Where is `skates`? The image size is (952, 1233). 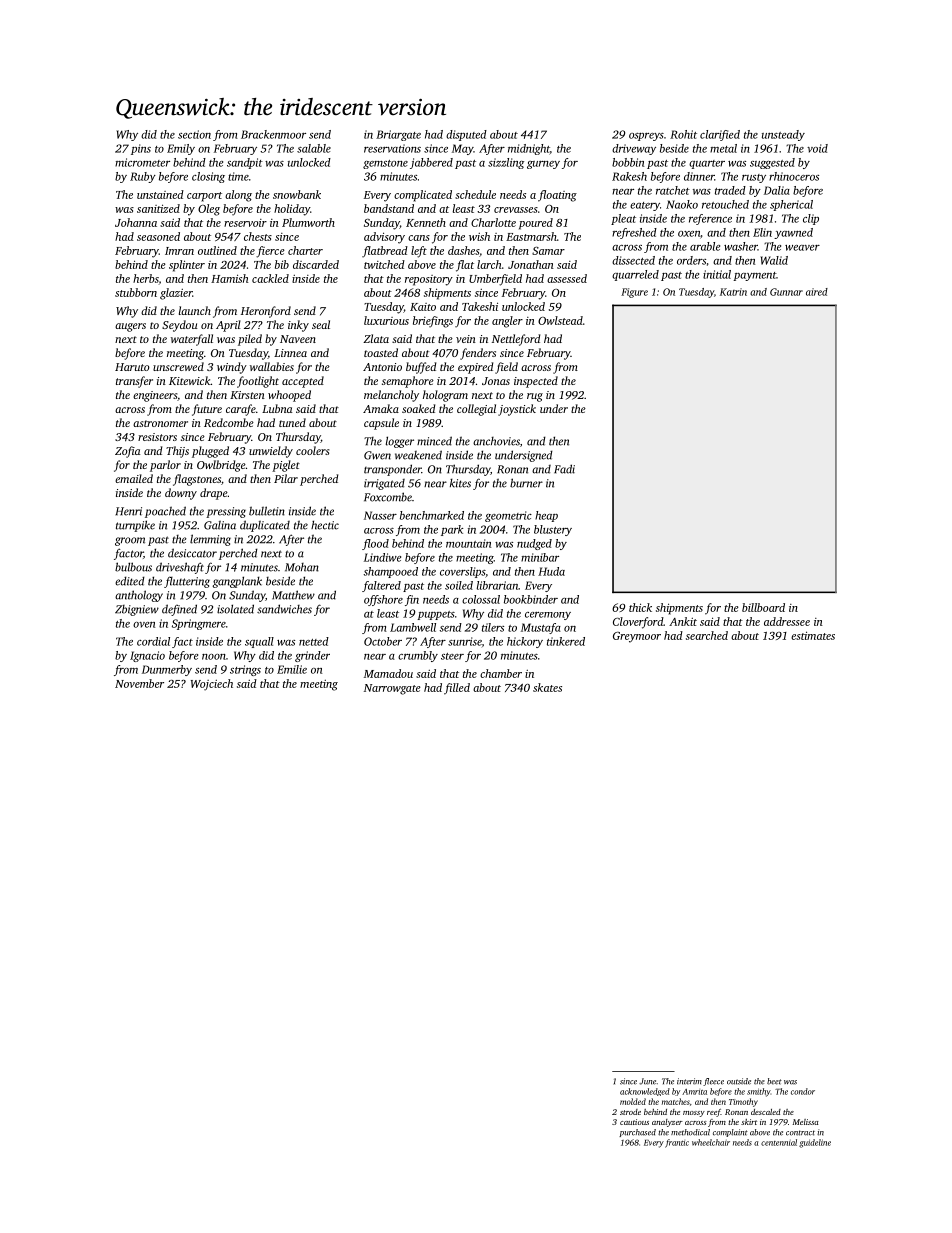
skates is located at coordinates (547, 687).
